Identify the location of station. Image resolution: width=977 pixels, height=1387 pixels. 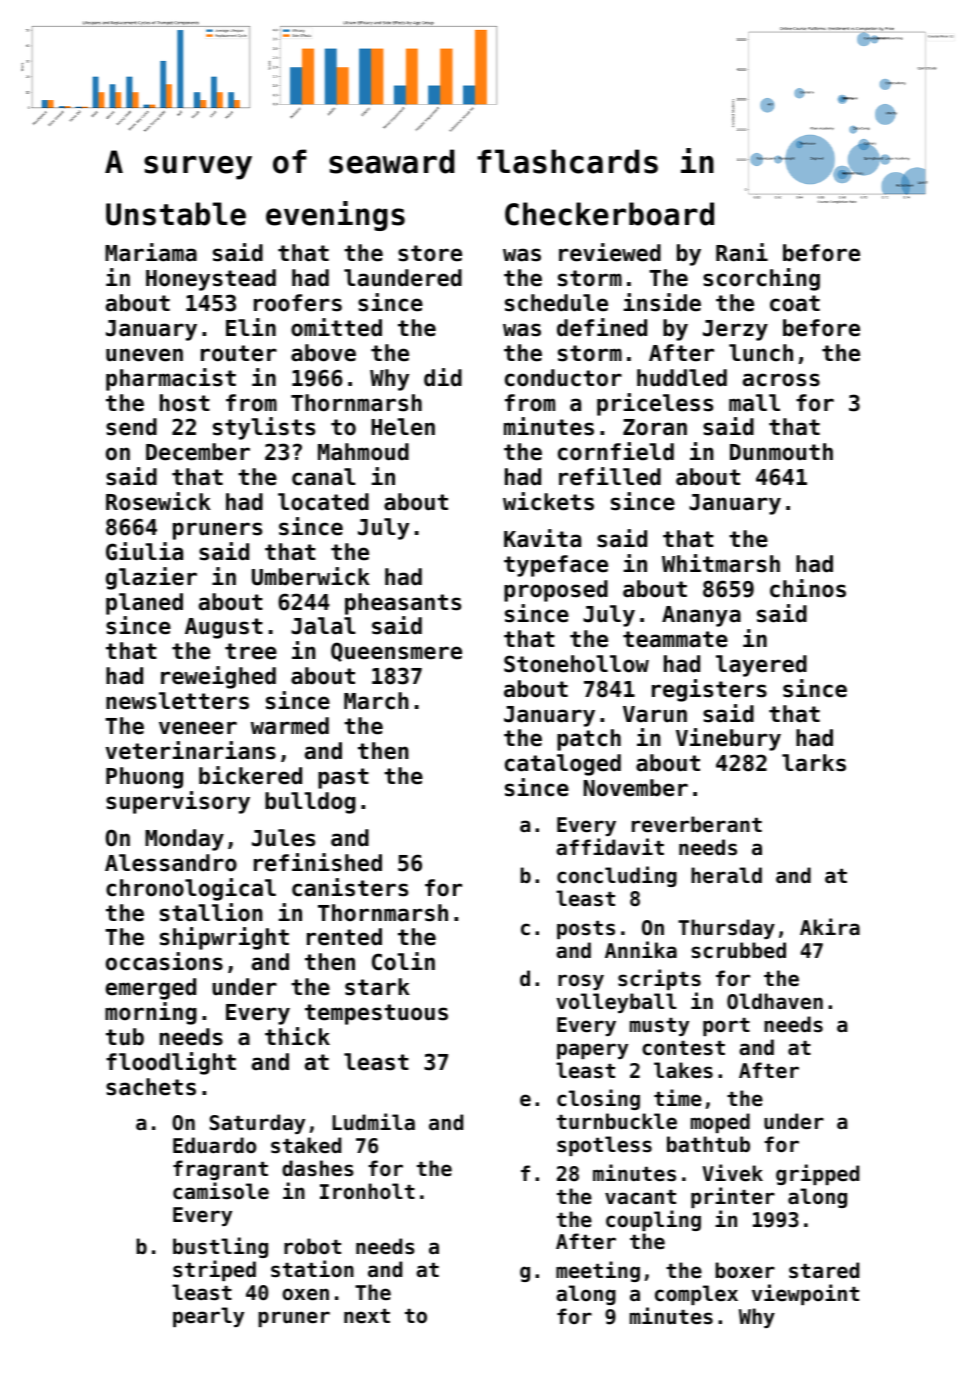
(312, 1269).
